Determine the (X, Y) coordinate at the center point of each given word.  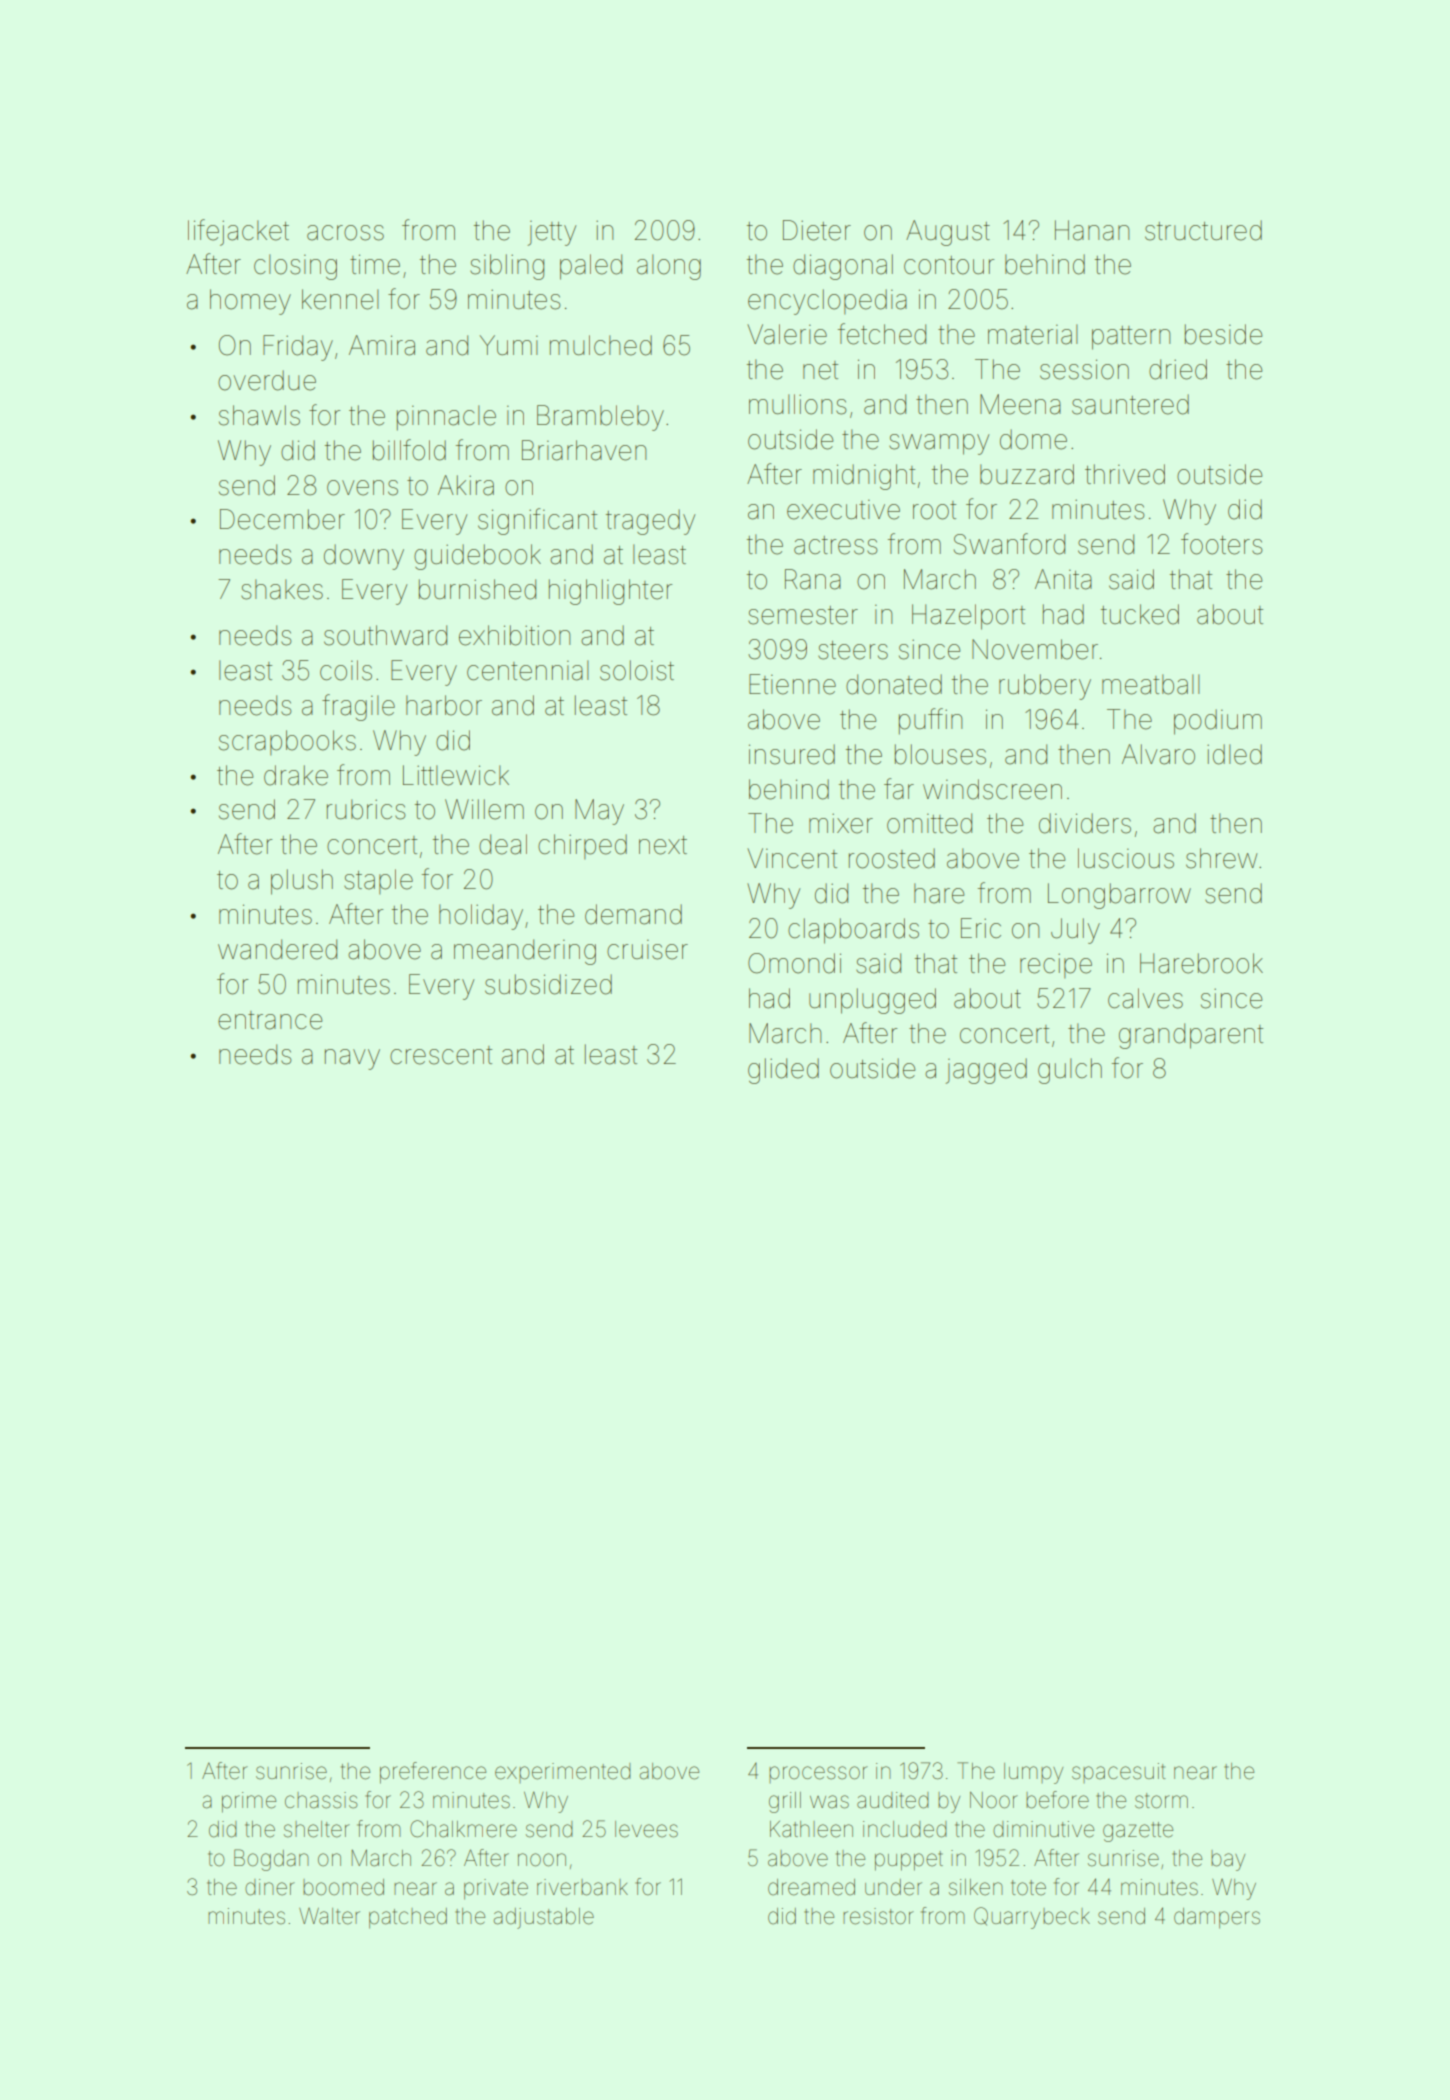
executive (843, 510)
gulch (1070, 1071)
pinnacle (446, 418)
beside (1223, 334)
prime (249, 1802)
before (1057, 1800)
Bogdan (271, 1860)
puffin (930, 721)
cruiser (647, 950)
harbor (444, 705)
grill (785, 1802)
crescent (441, 1055)
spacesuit (1119, 1773)
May (599, 812)
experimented (562, 1773)
